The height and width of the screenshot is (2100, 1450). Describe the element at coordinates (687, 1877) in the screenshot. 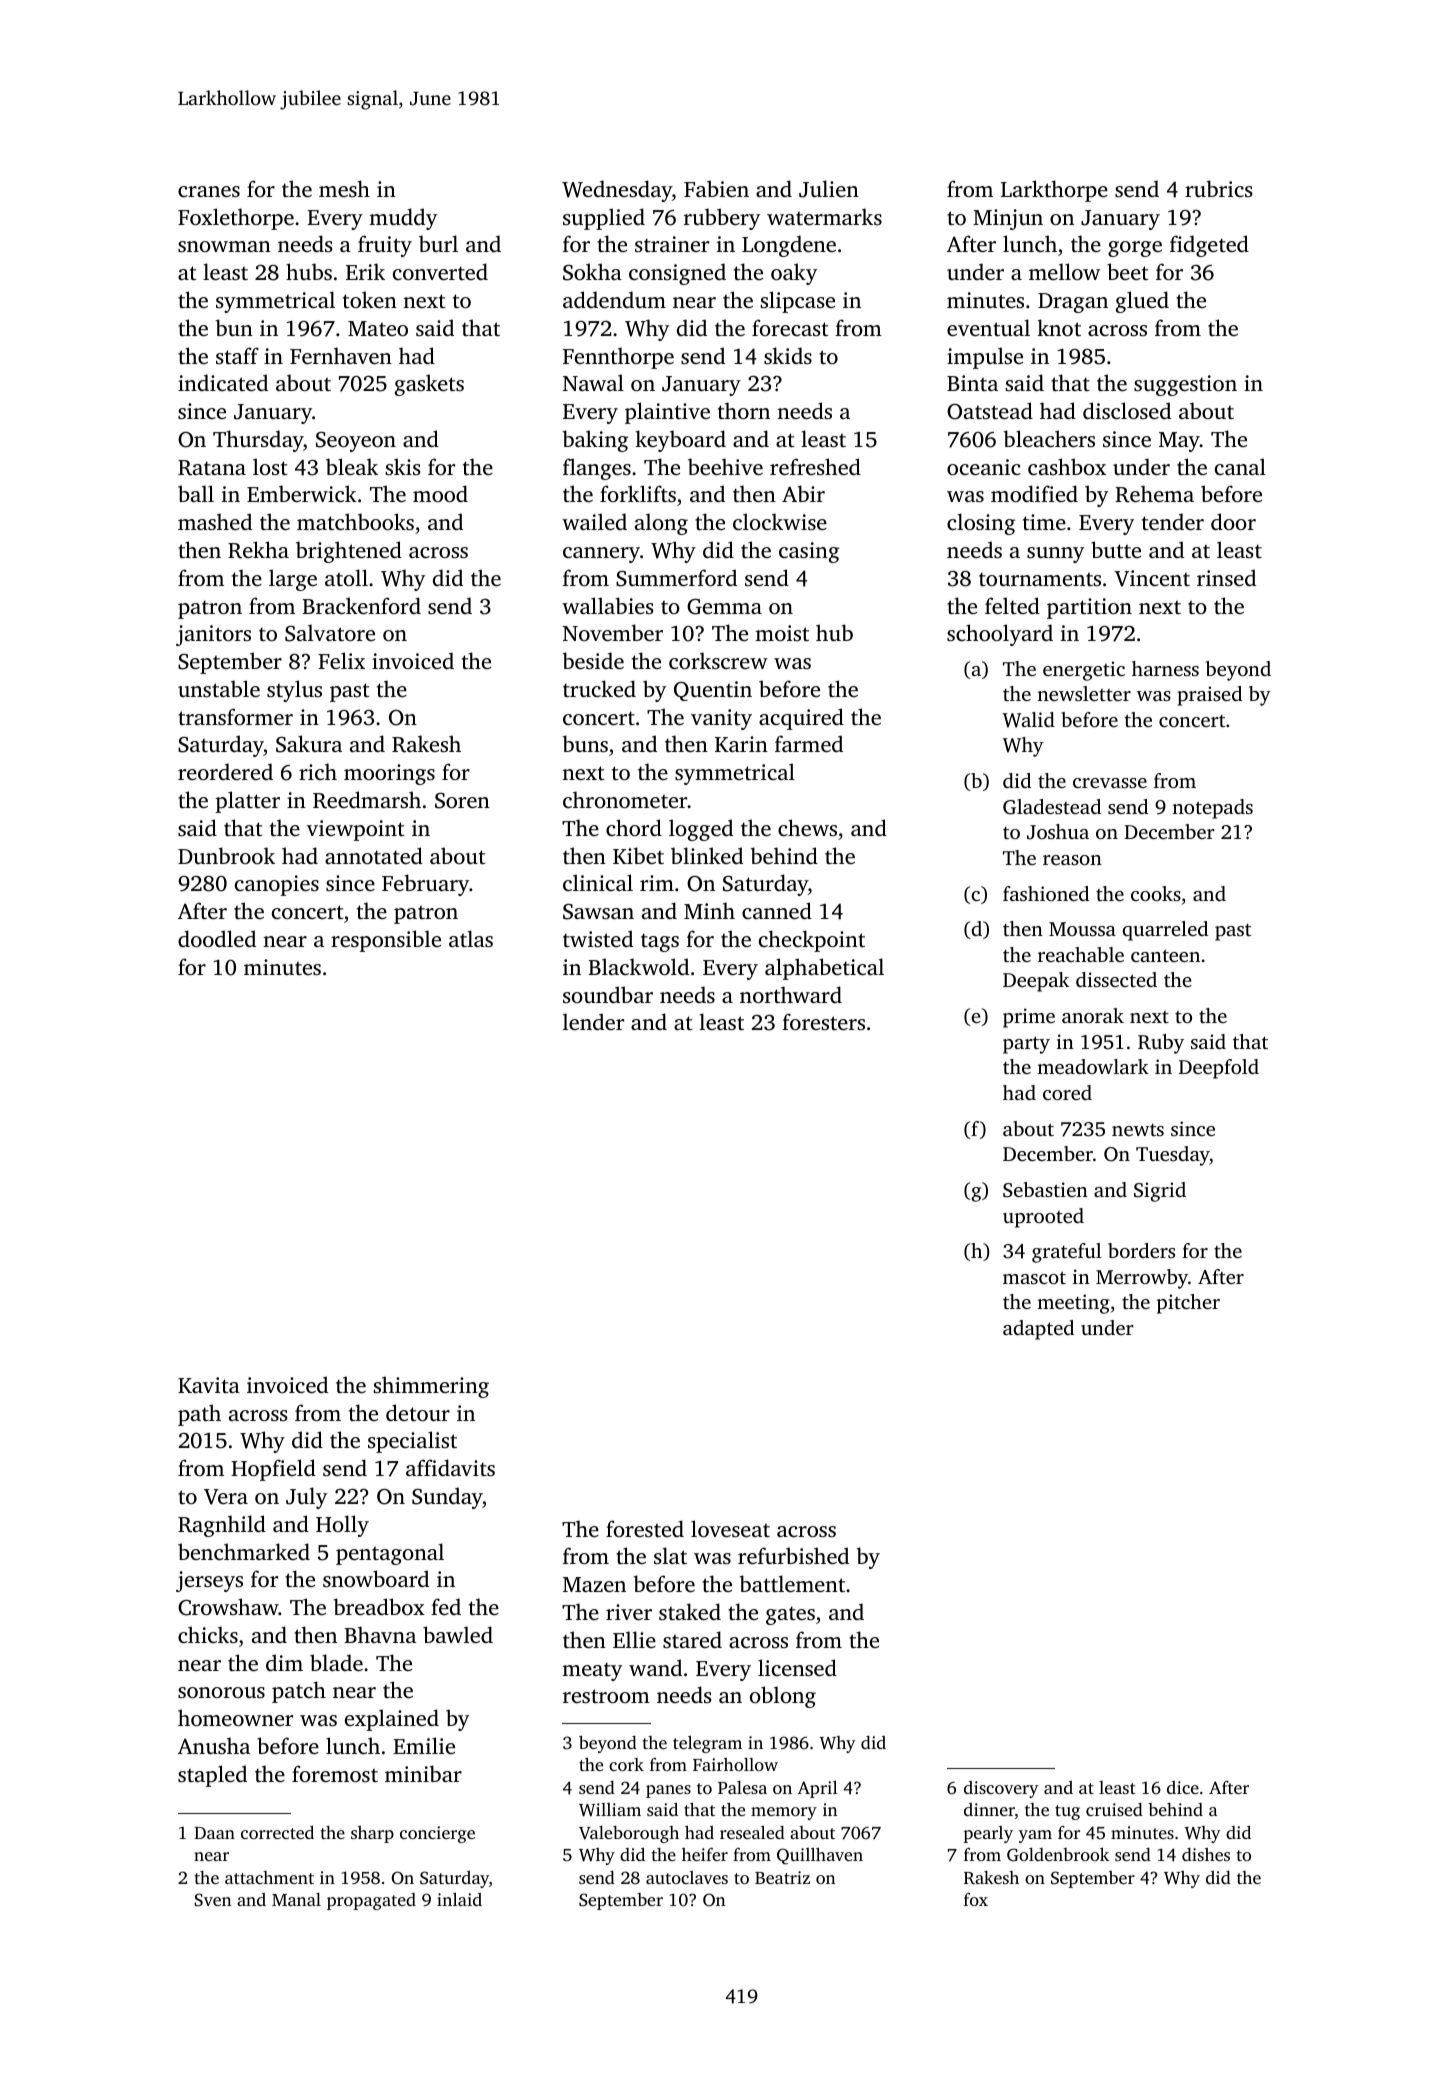

I see `autoclaves` at that location.
